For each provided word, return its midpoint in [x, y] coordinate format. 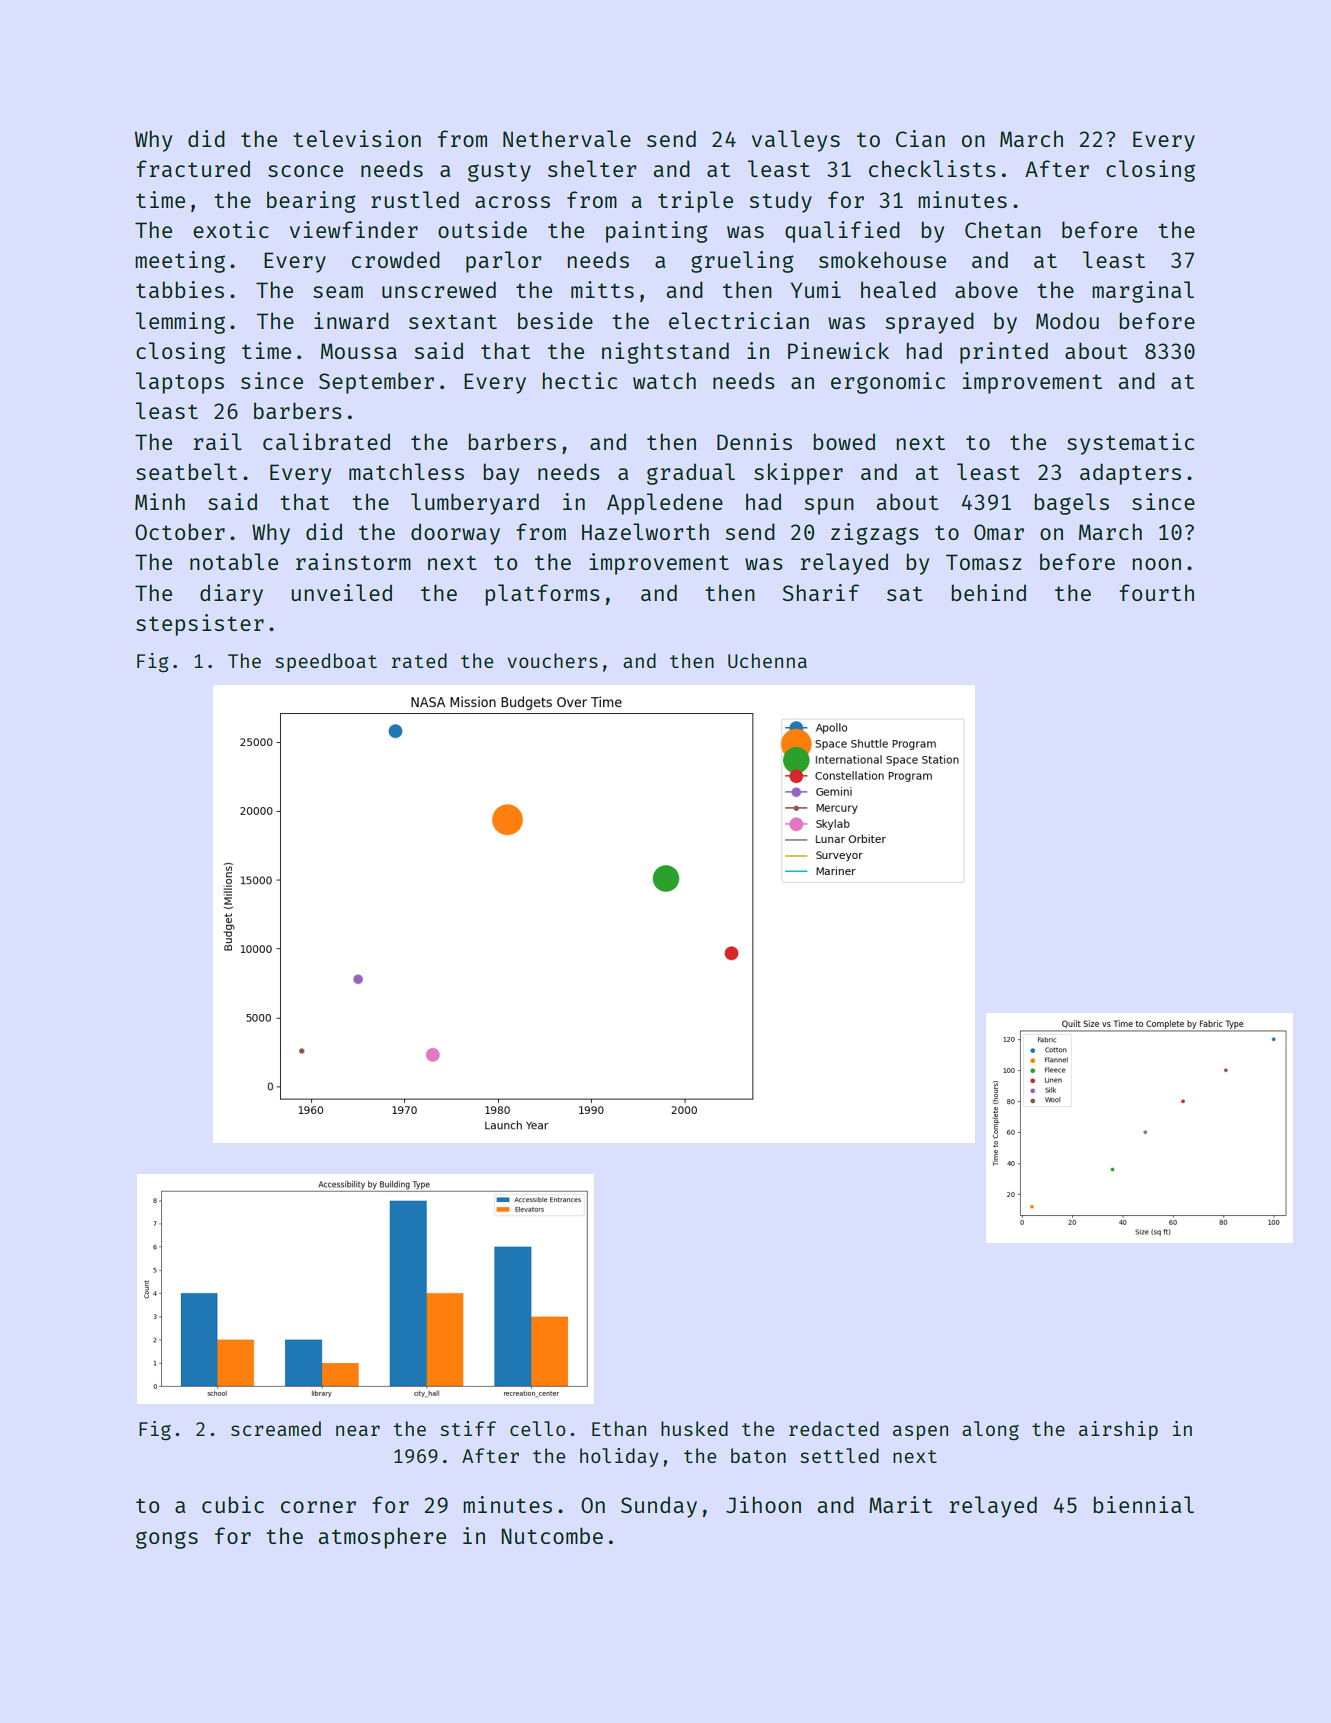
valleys [796, 141]
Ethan [619, 1428]
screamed [276, 1428]
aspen [920, 1432]
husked [694, 1428]
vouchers [552, 660]
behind [988, 592]
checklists [932, 168]
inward [351, 320]
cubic [233, 1504]
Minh [160, 501]
